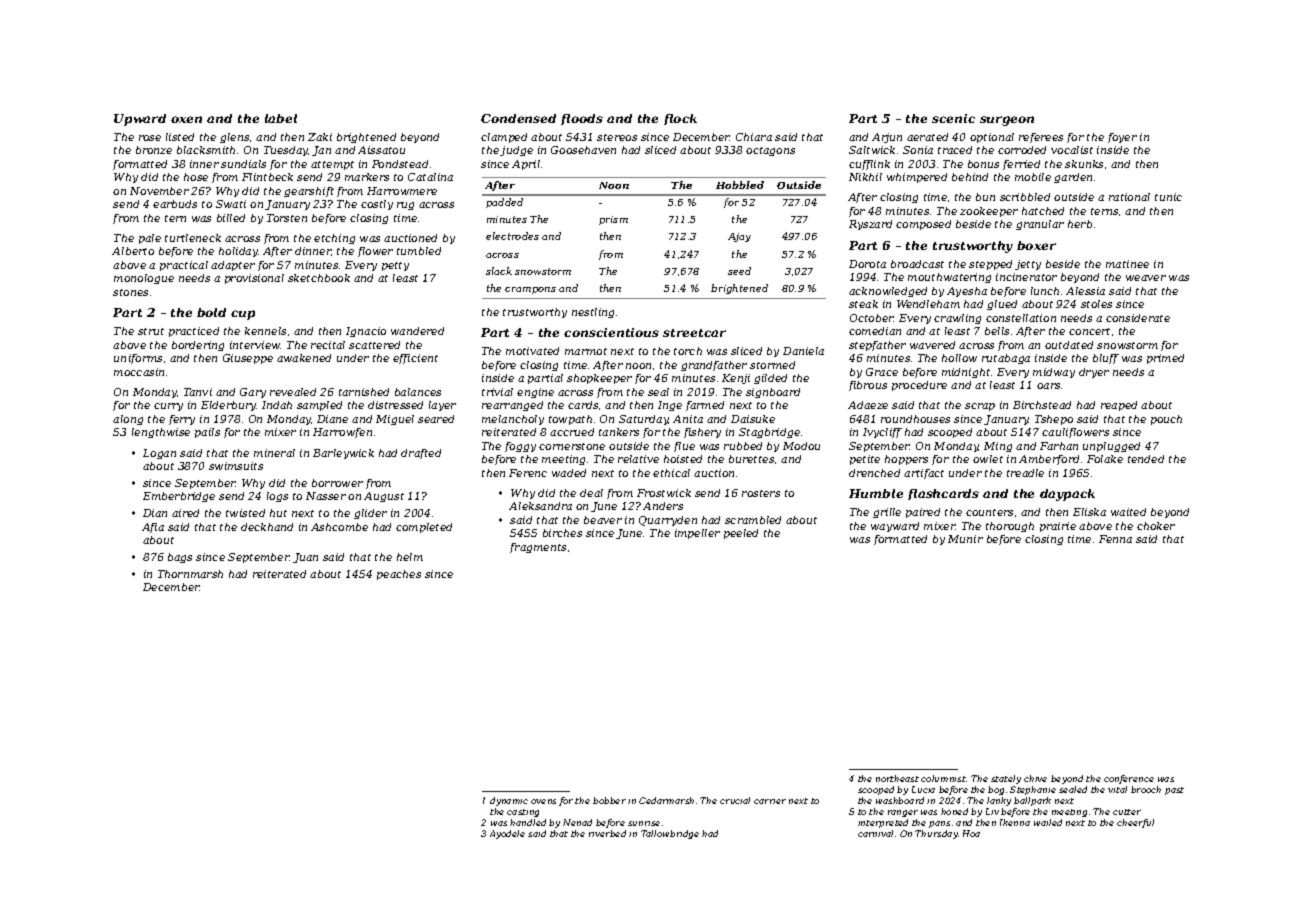  Describe the element at coordinates (876, 493) in the screenshot. I see `Humble` at that location.
